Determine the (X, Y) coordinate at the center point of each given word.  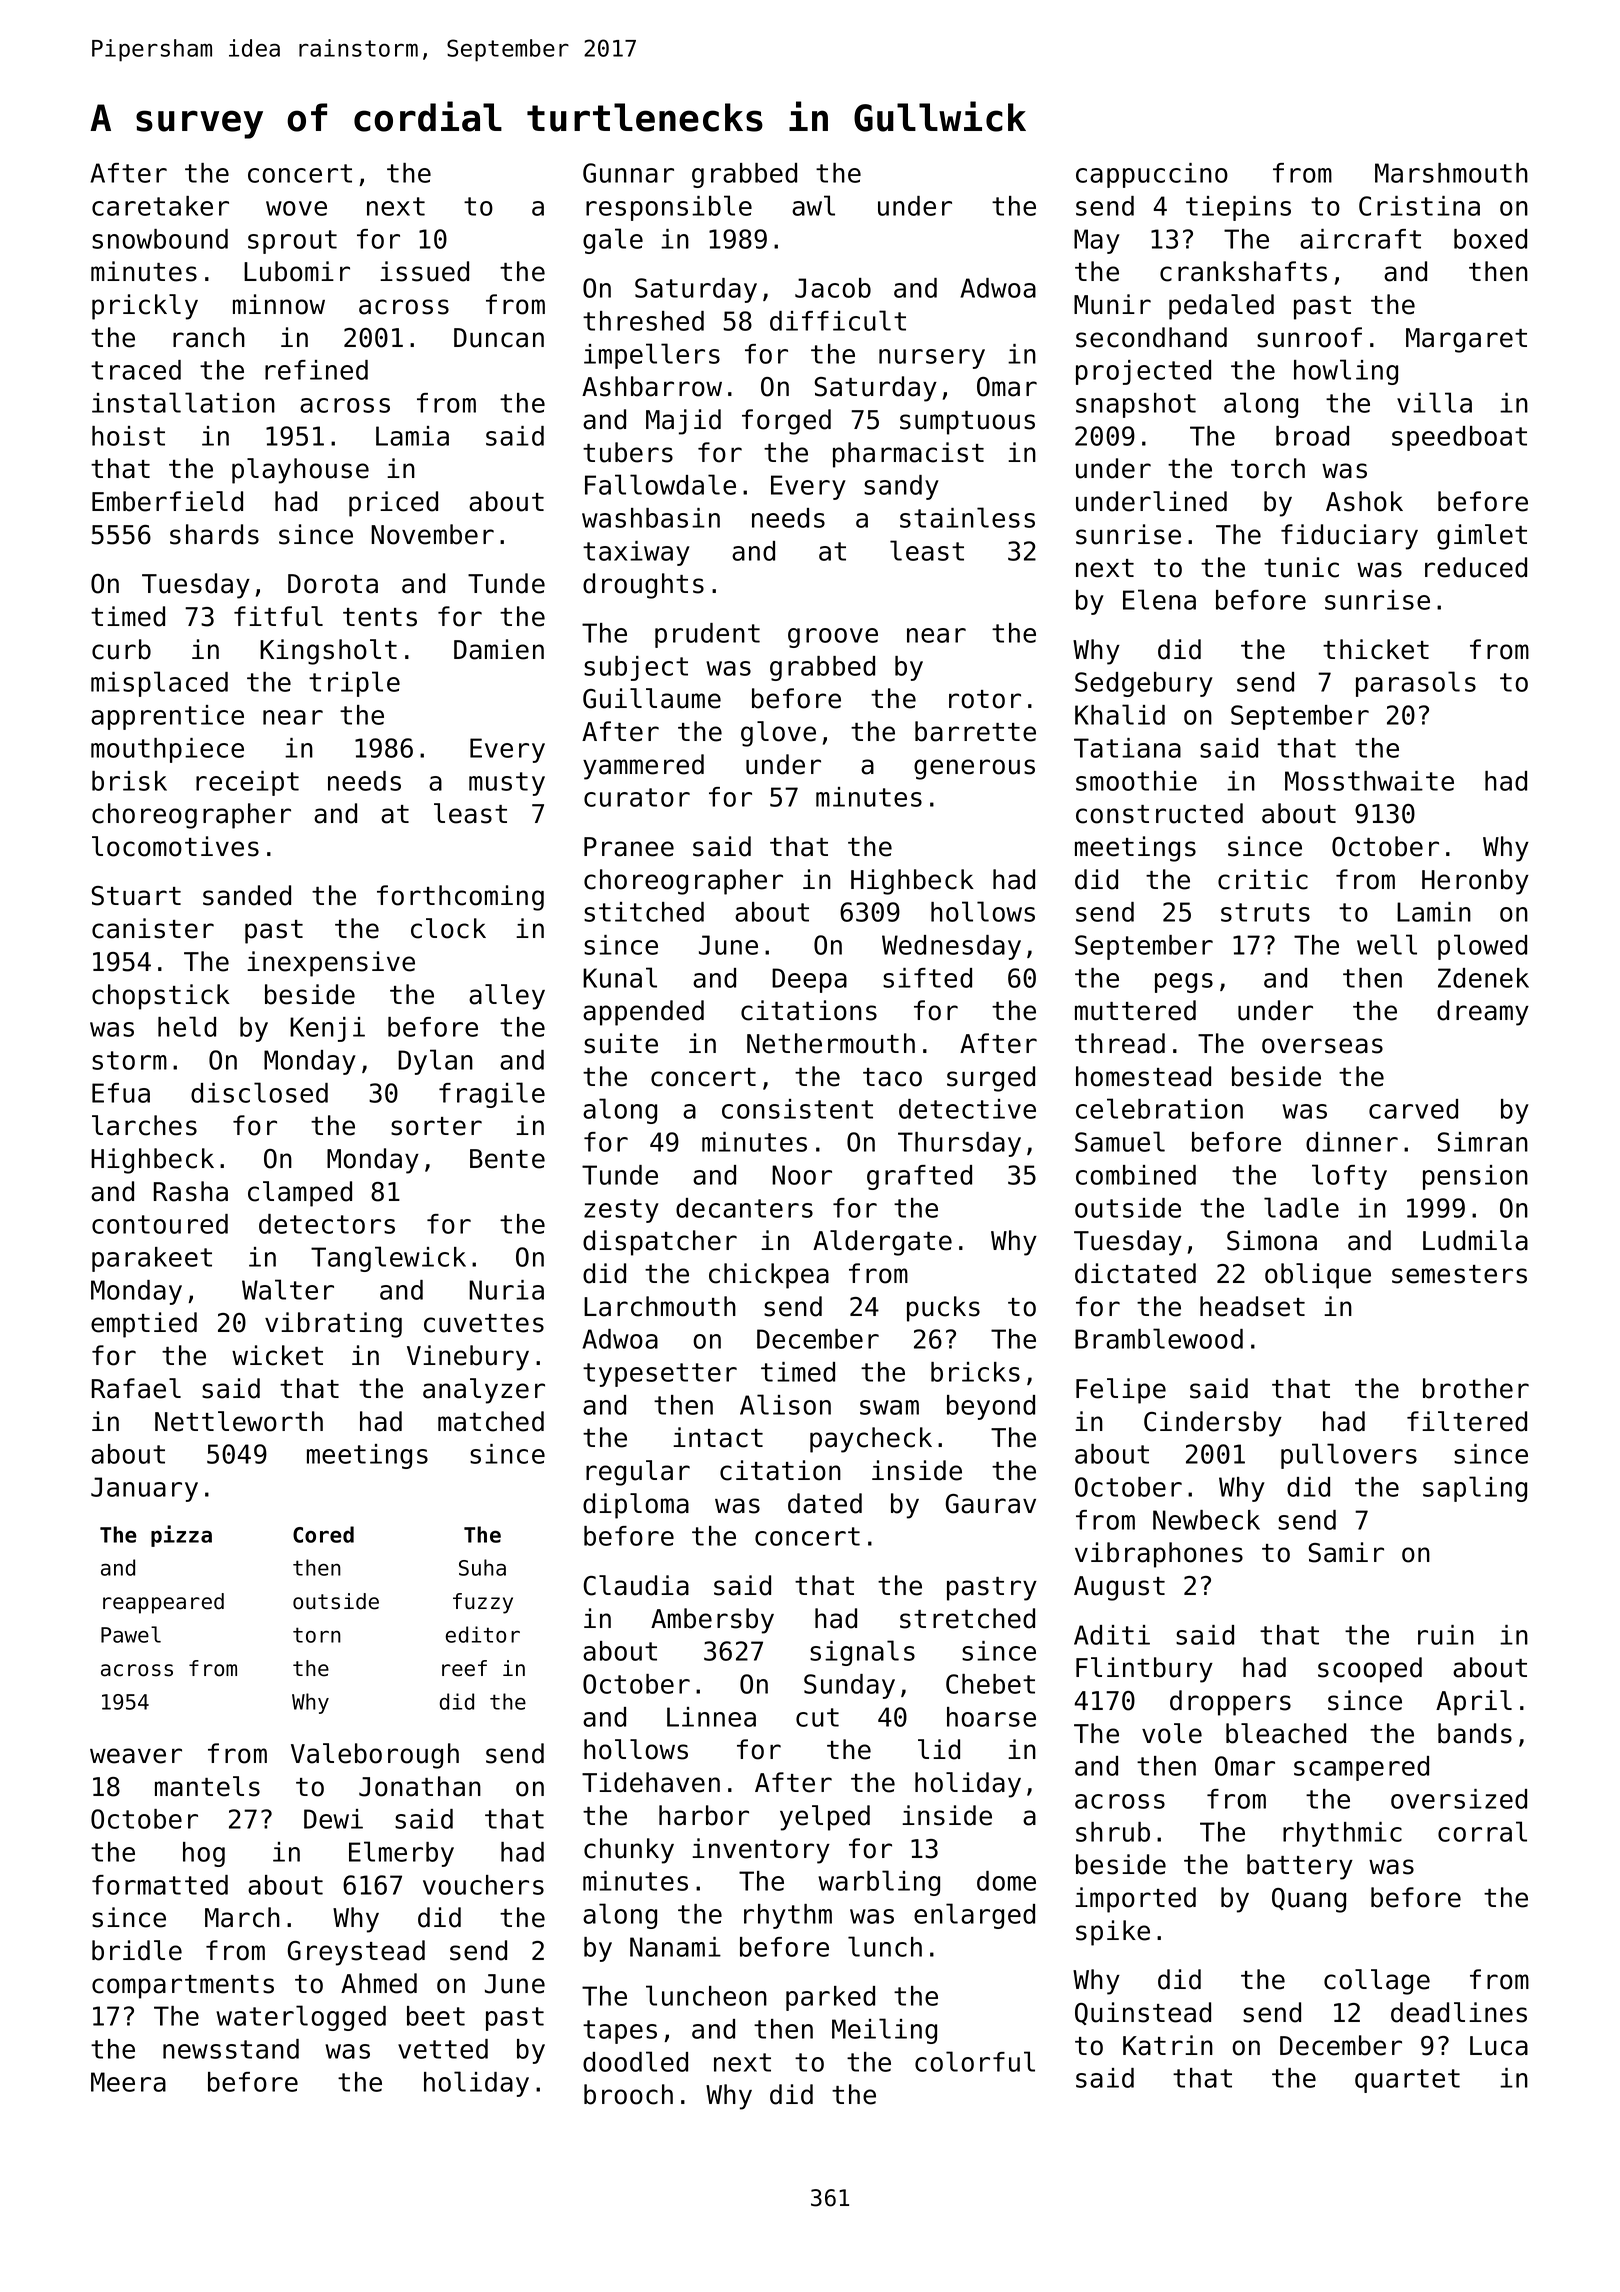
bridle (137, 1950)
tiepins (1238, 208)
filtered (1467, 1421)
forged (786, 422)
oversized (1459, 1799)
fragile (492, 1095)
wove (296, 208)
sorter (436, 1126)
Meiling (884, 2031)
